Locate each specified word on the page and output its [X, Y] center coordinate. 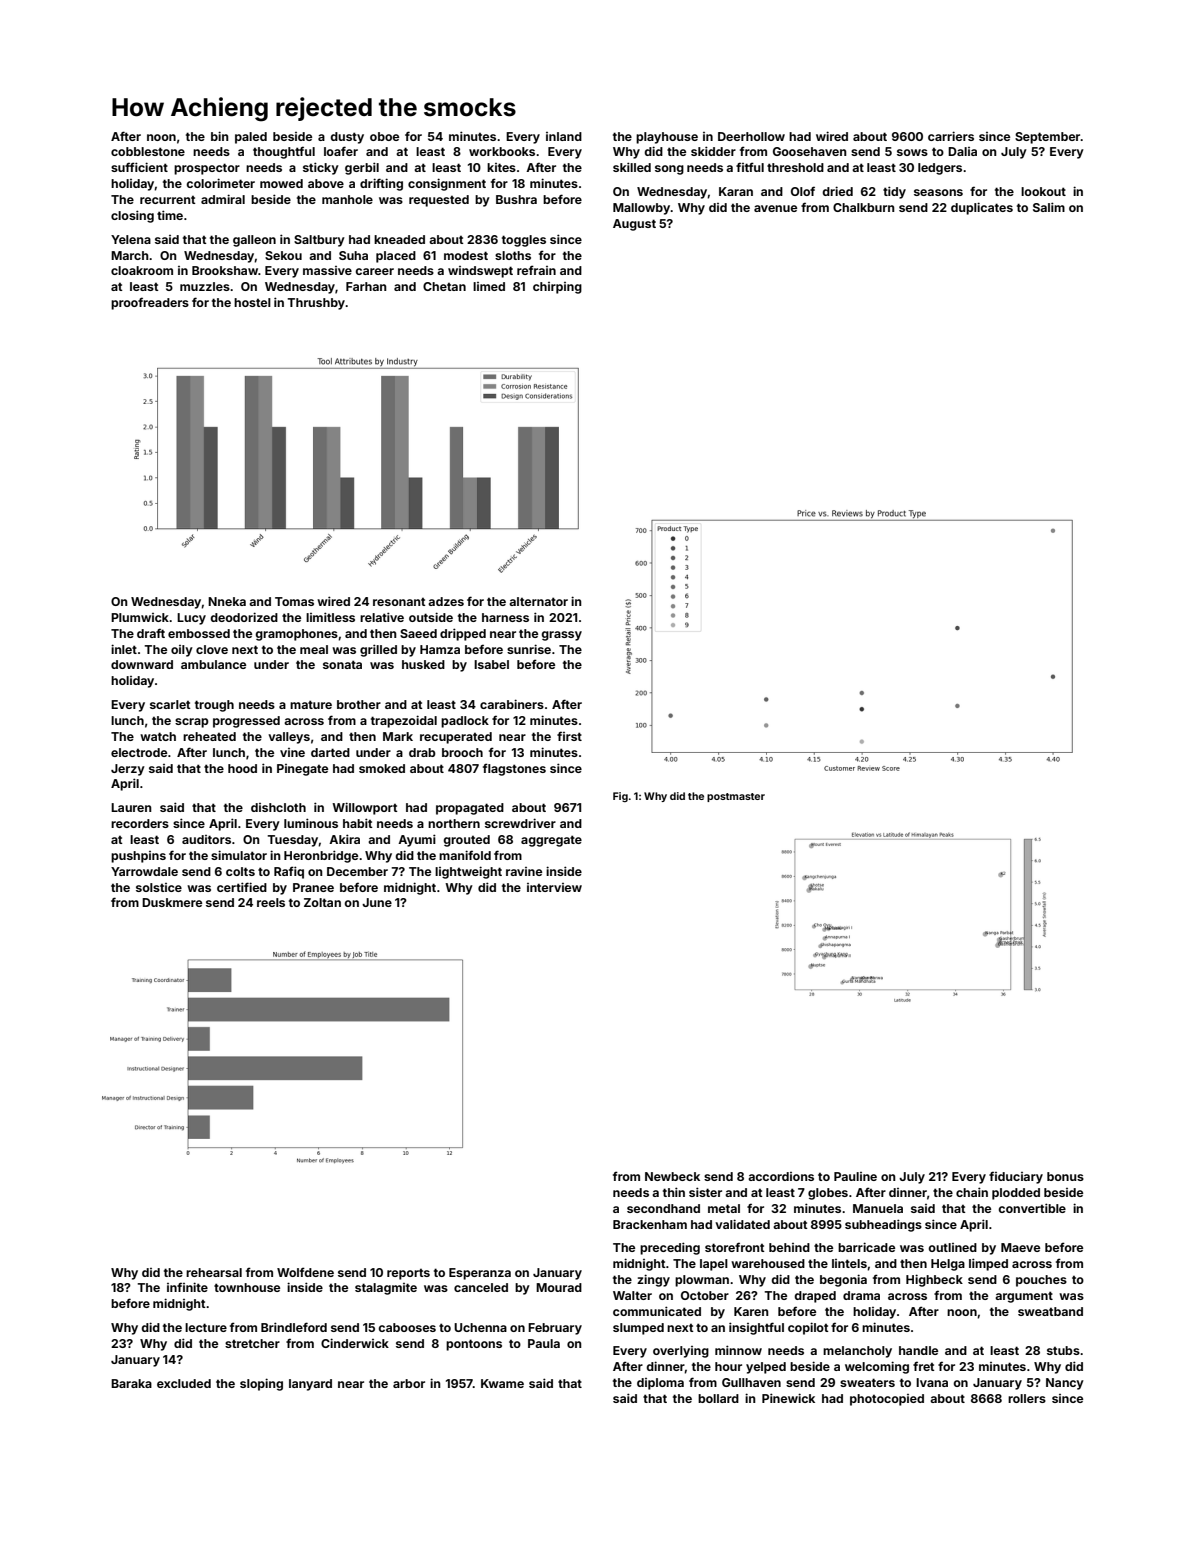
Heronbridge [321, 856]
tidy [894, 192]
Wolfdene [305, 1272]
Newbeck [672, 1176]
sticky [321, 168]
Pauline [855, 1176]
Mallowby [642, 209]
